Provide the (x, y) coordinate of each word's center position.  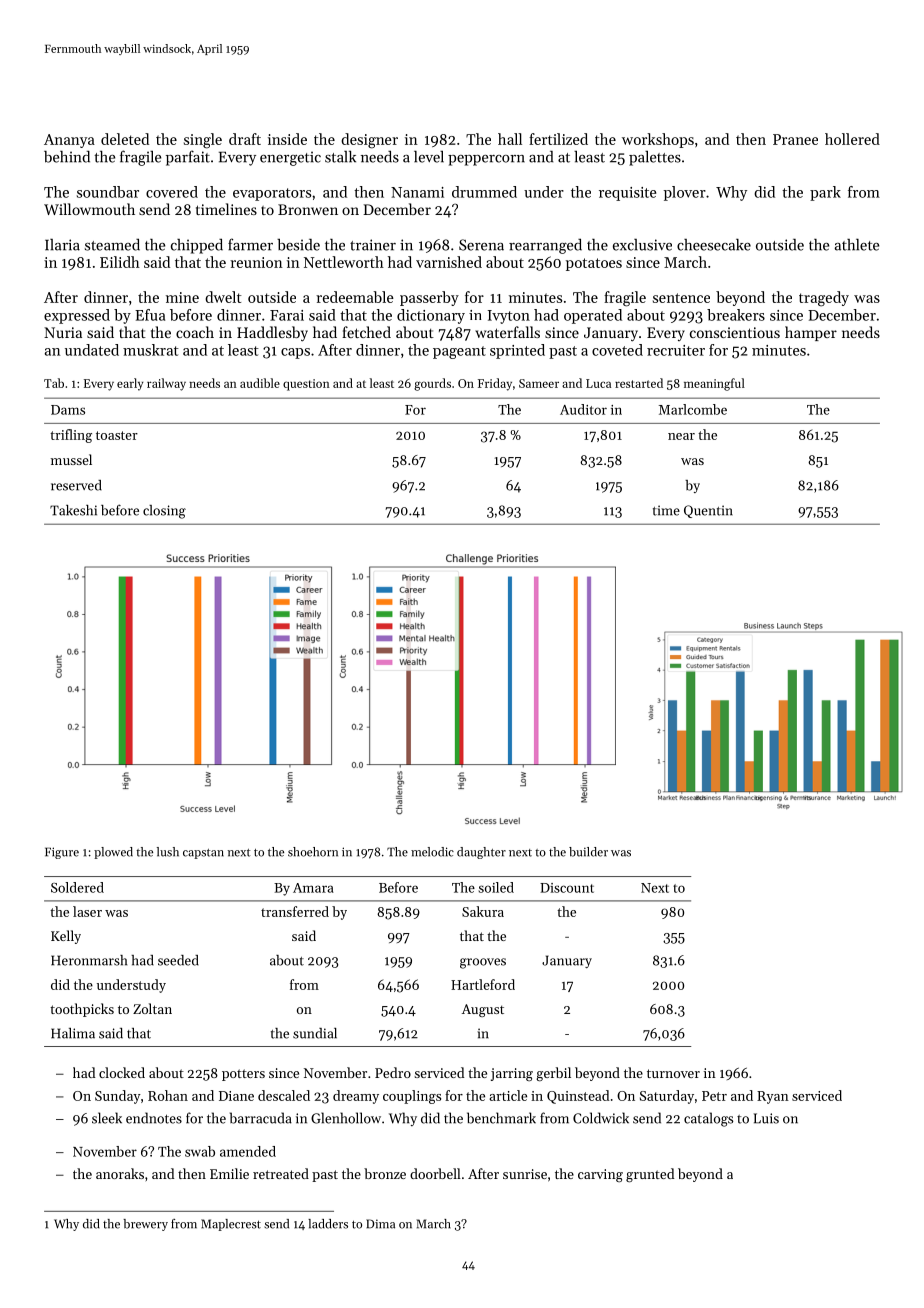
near (681, 436)
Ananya (69, 141)
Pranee (795, 139)
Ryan (773, 1097)
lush (168, 852)
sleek (107, 1118)
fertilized (558, 139)
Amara (313, 888)
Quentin (708, 511)
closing (164, 512)
